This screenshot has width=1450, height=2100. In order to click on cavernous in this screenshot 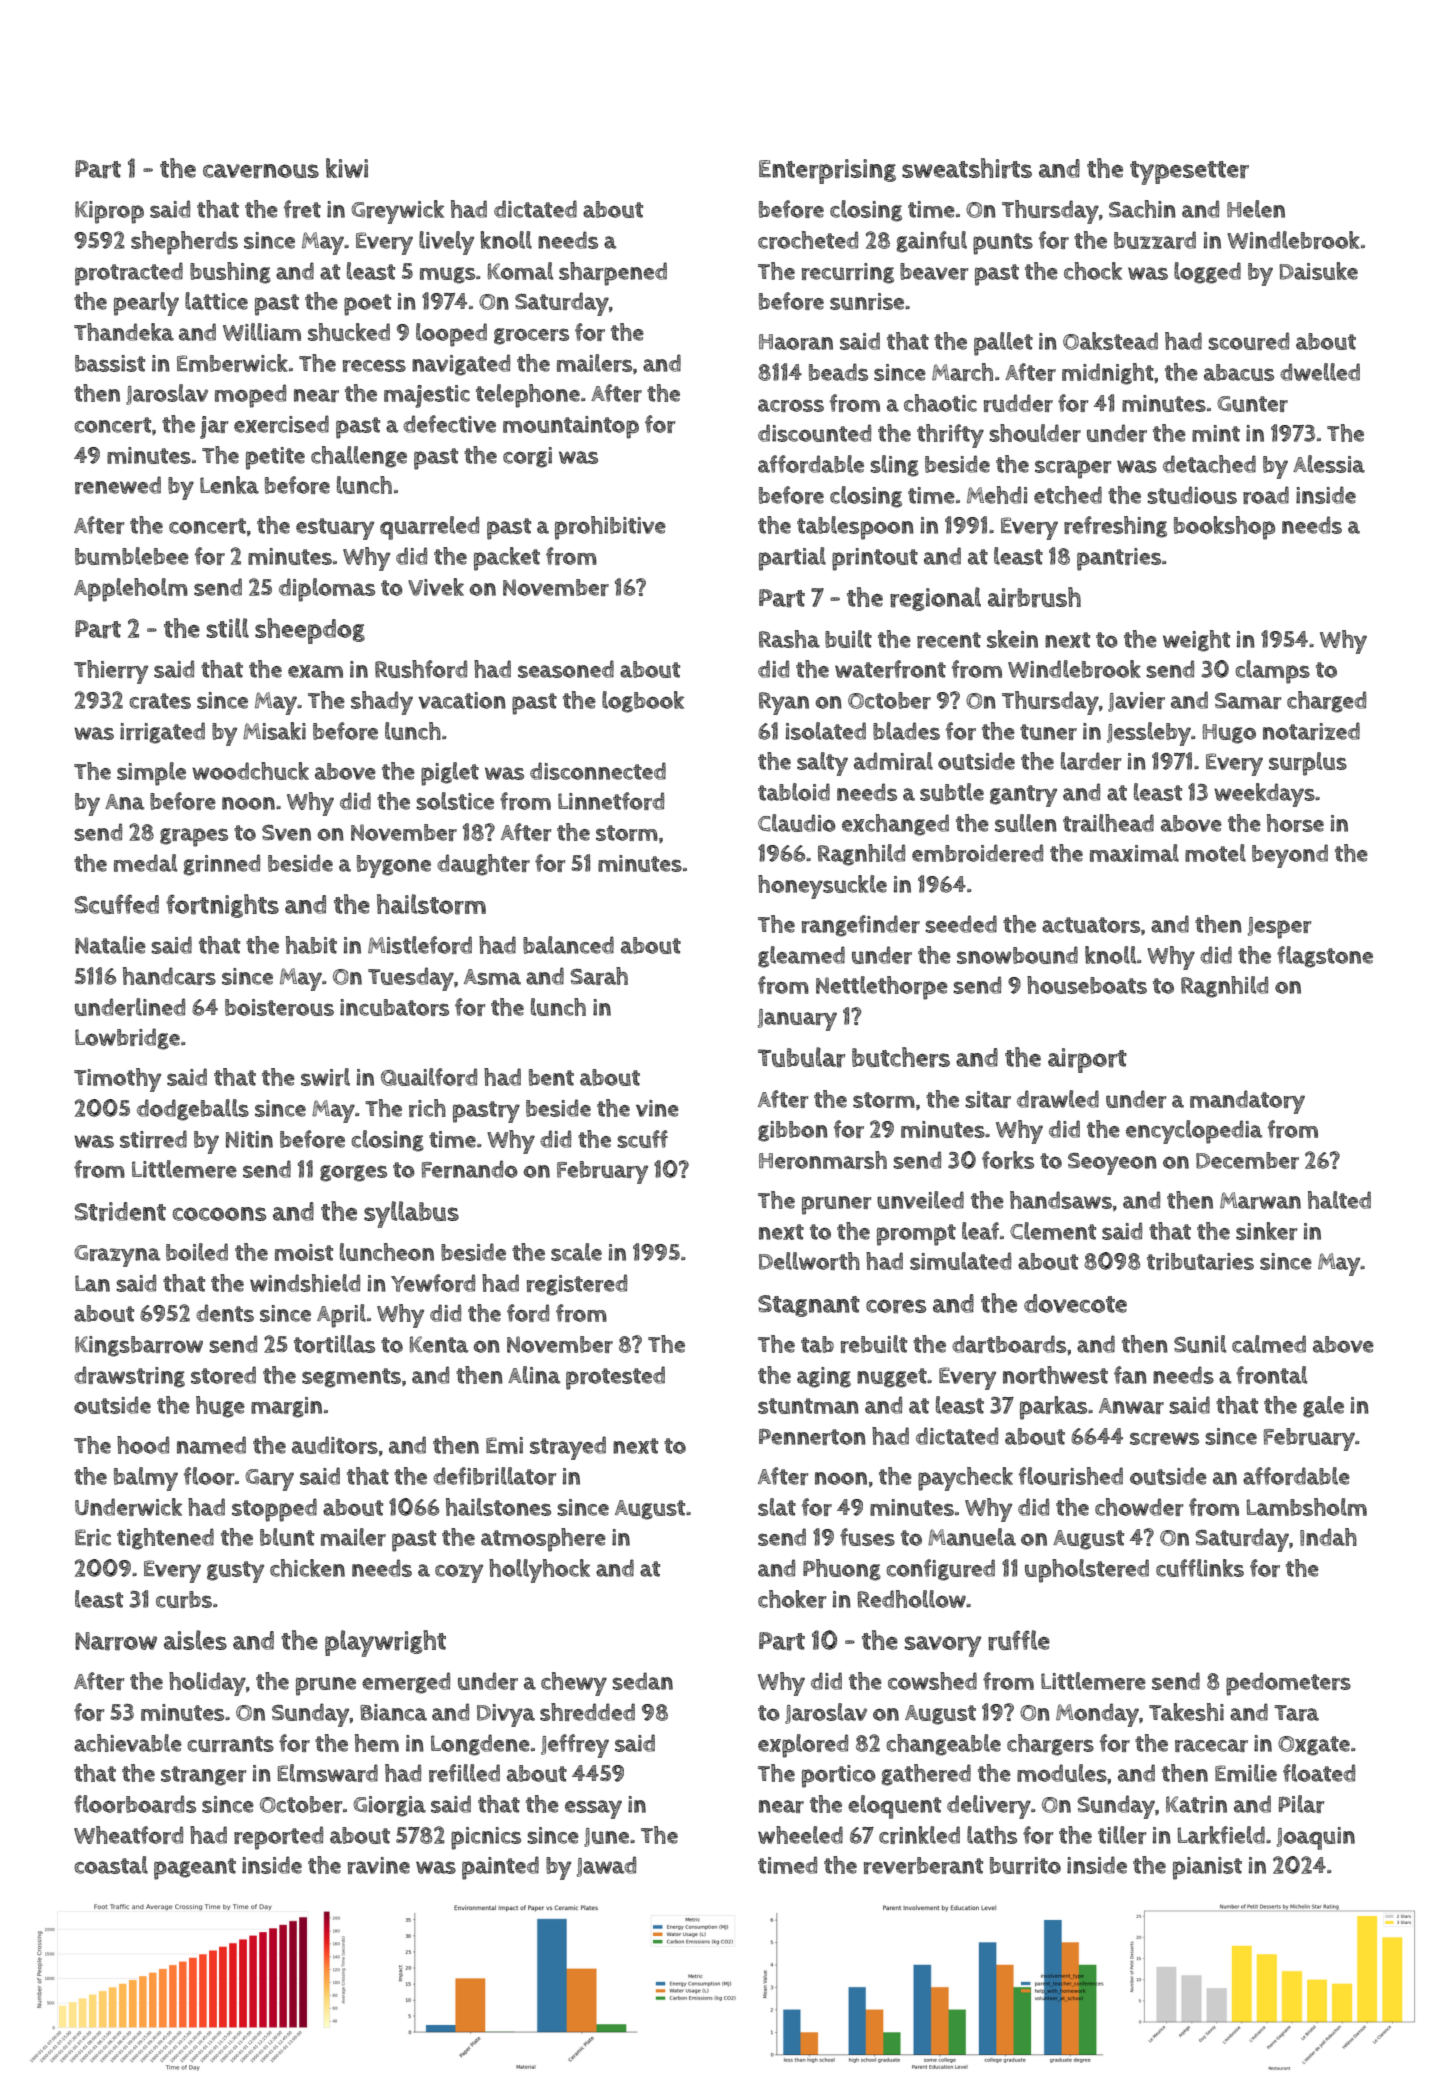, I will do `click(261, 171)`.
